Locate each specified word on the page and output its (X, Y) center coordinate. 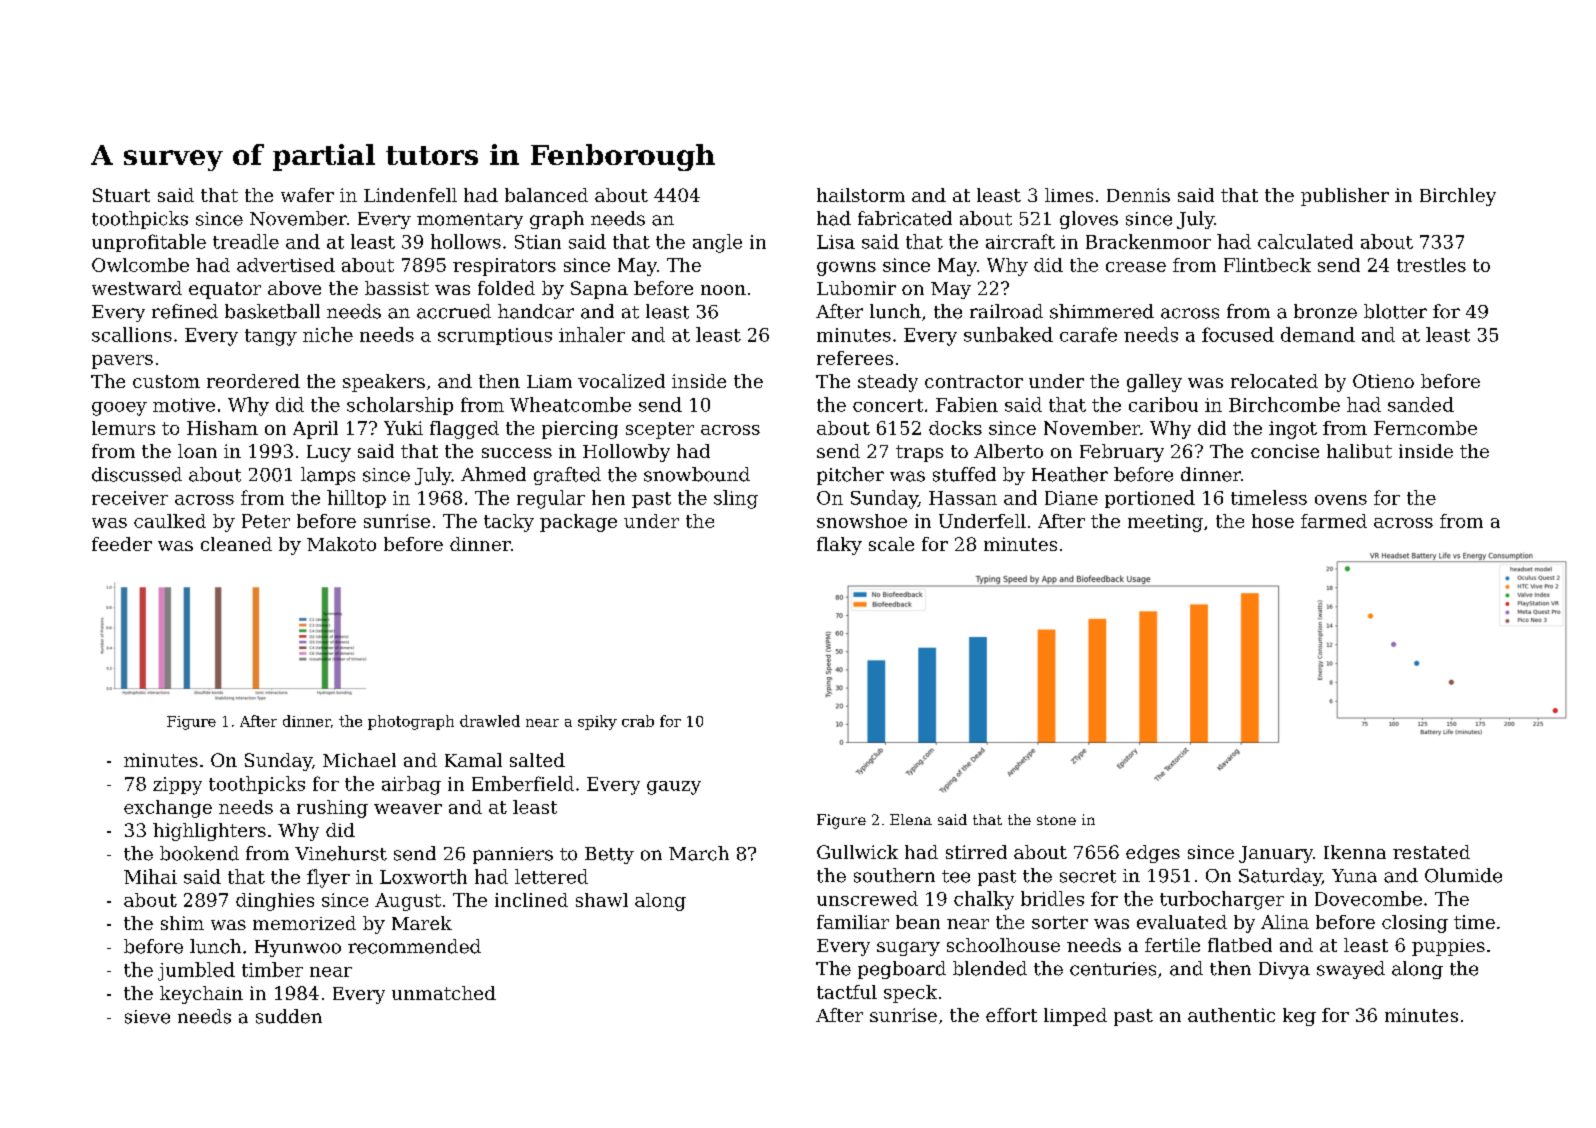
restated (1431, 852)
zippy (177, 786)
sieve (147, 1017)
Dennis (1138, 195)
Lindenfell (410, 195)
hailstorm (861, 195)
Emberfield (523, 783)
